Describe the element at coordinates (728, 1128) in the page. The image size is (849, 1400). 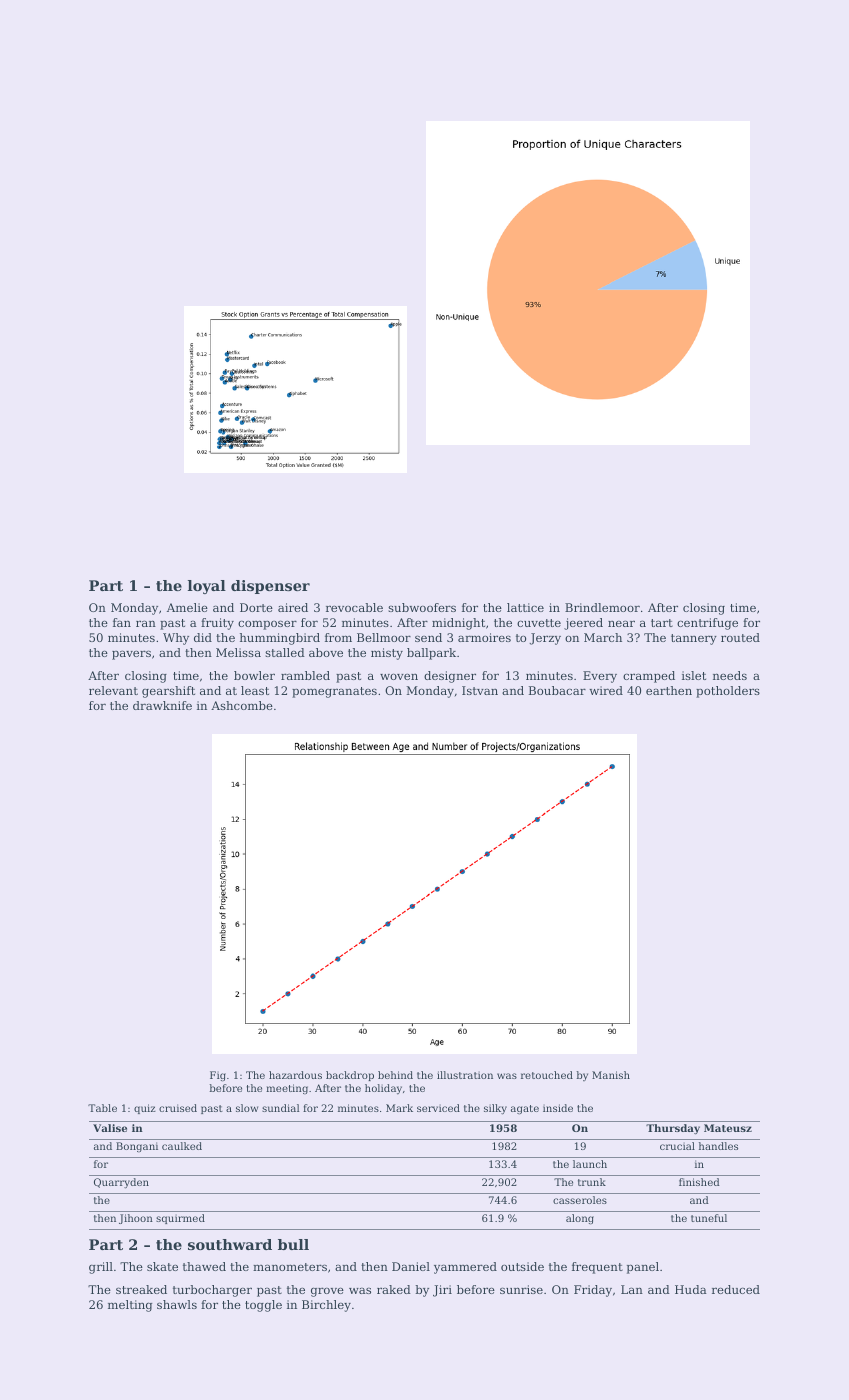
I see `Mateusz` at that location.
